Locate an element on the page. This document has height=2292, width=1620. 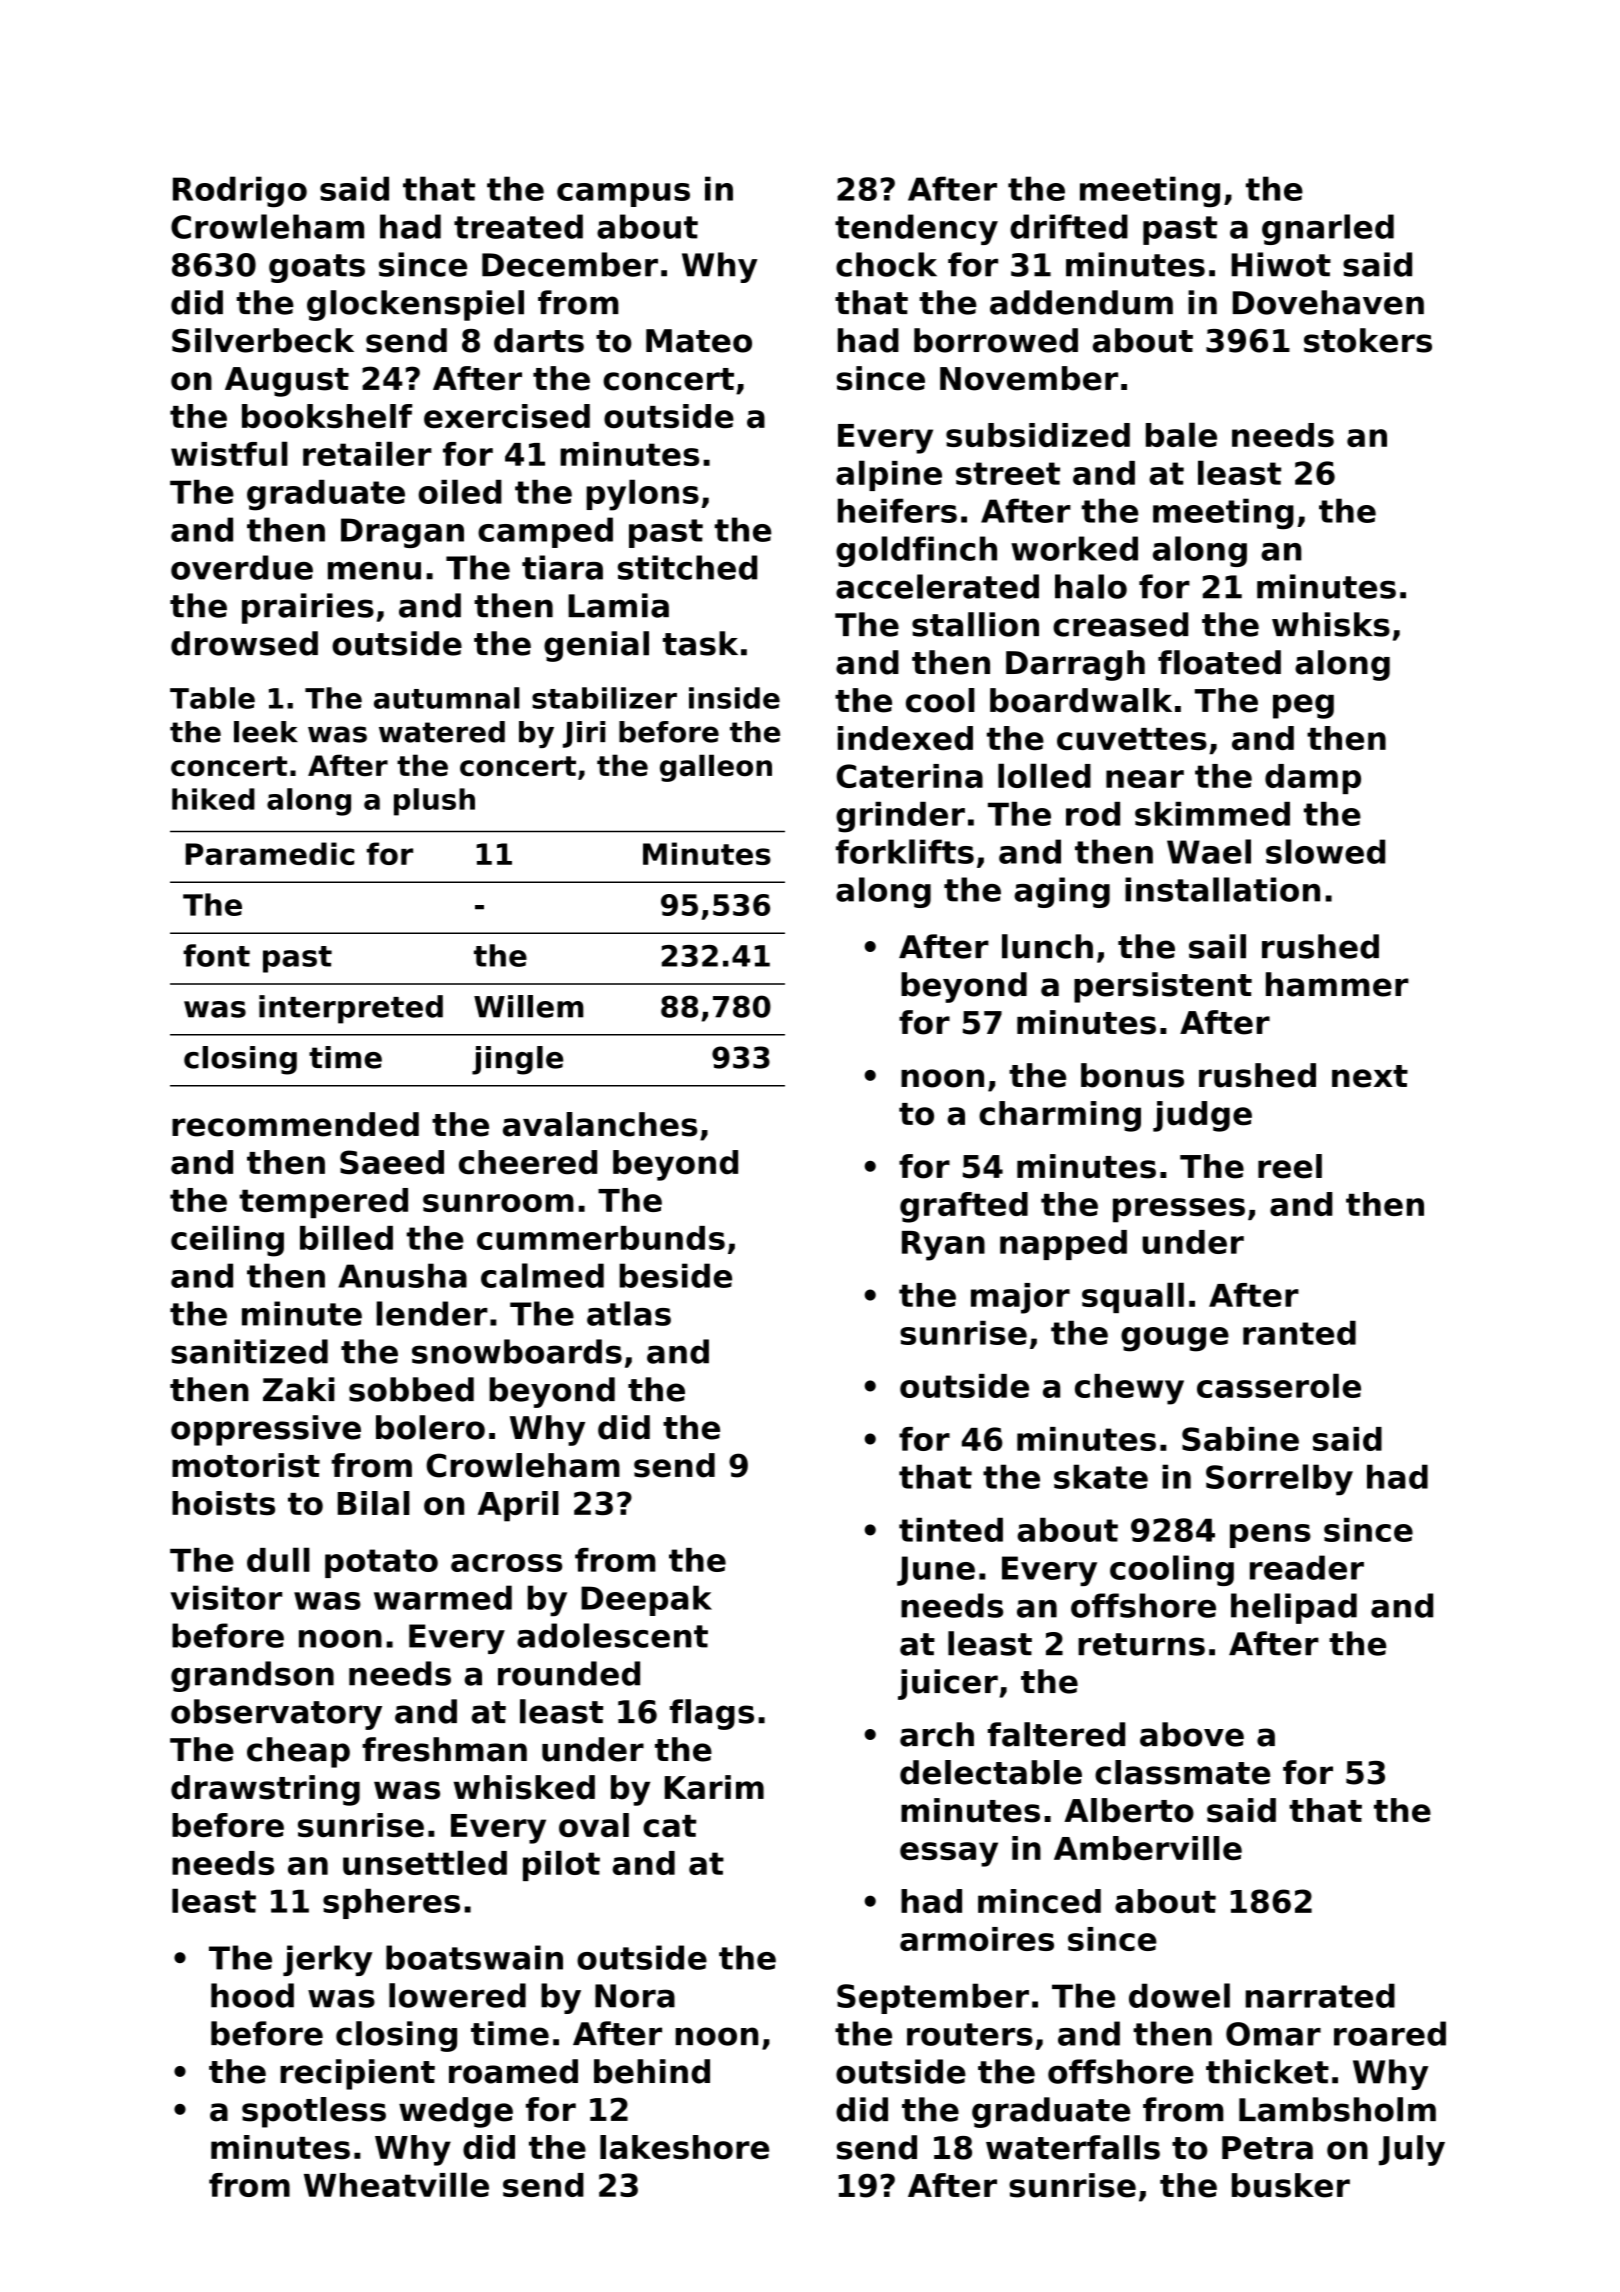
drifted is located at coordinates (1069, 226).
